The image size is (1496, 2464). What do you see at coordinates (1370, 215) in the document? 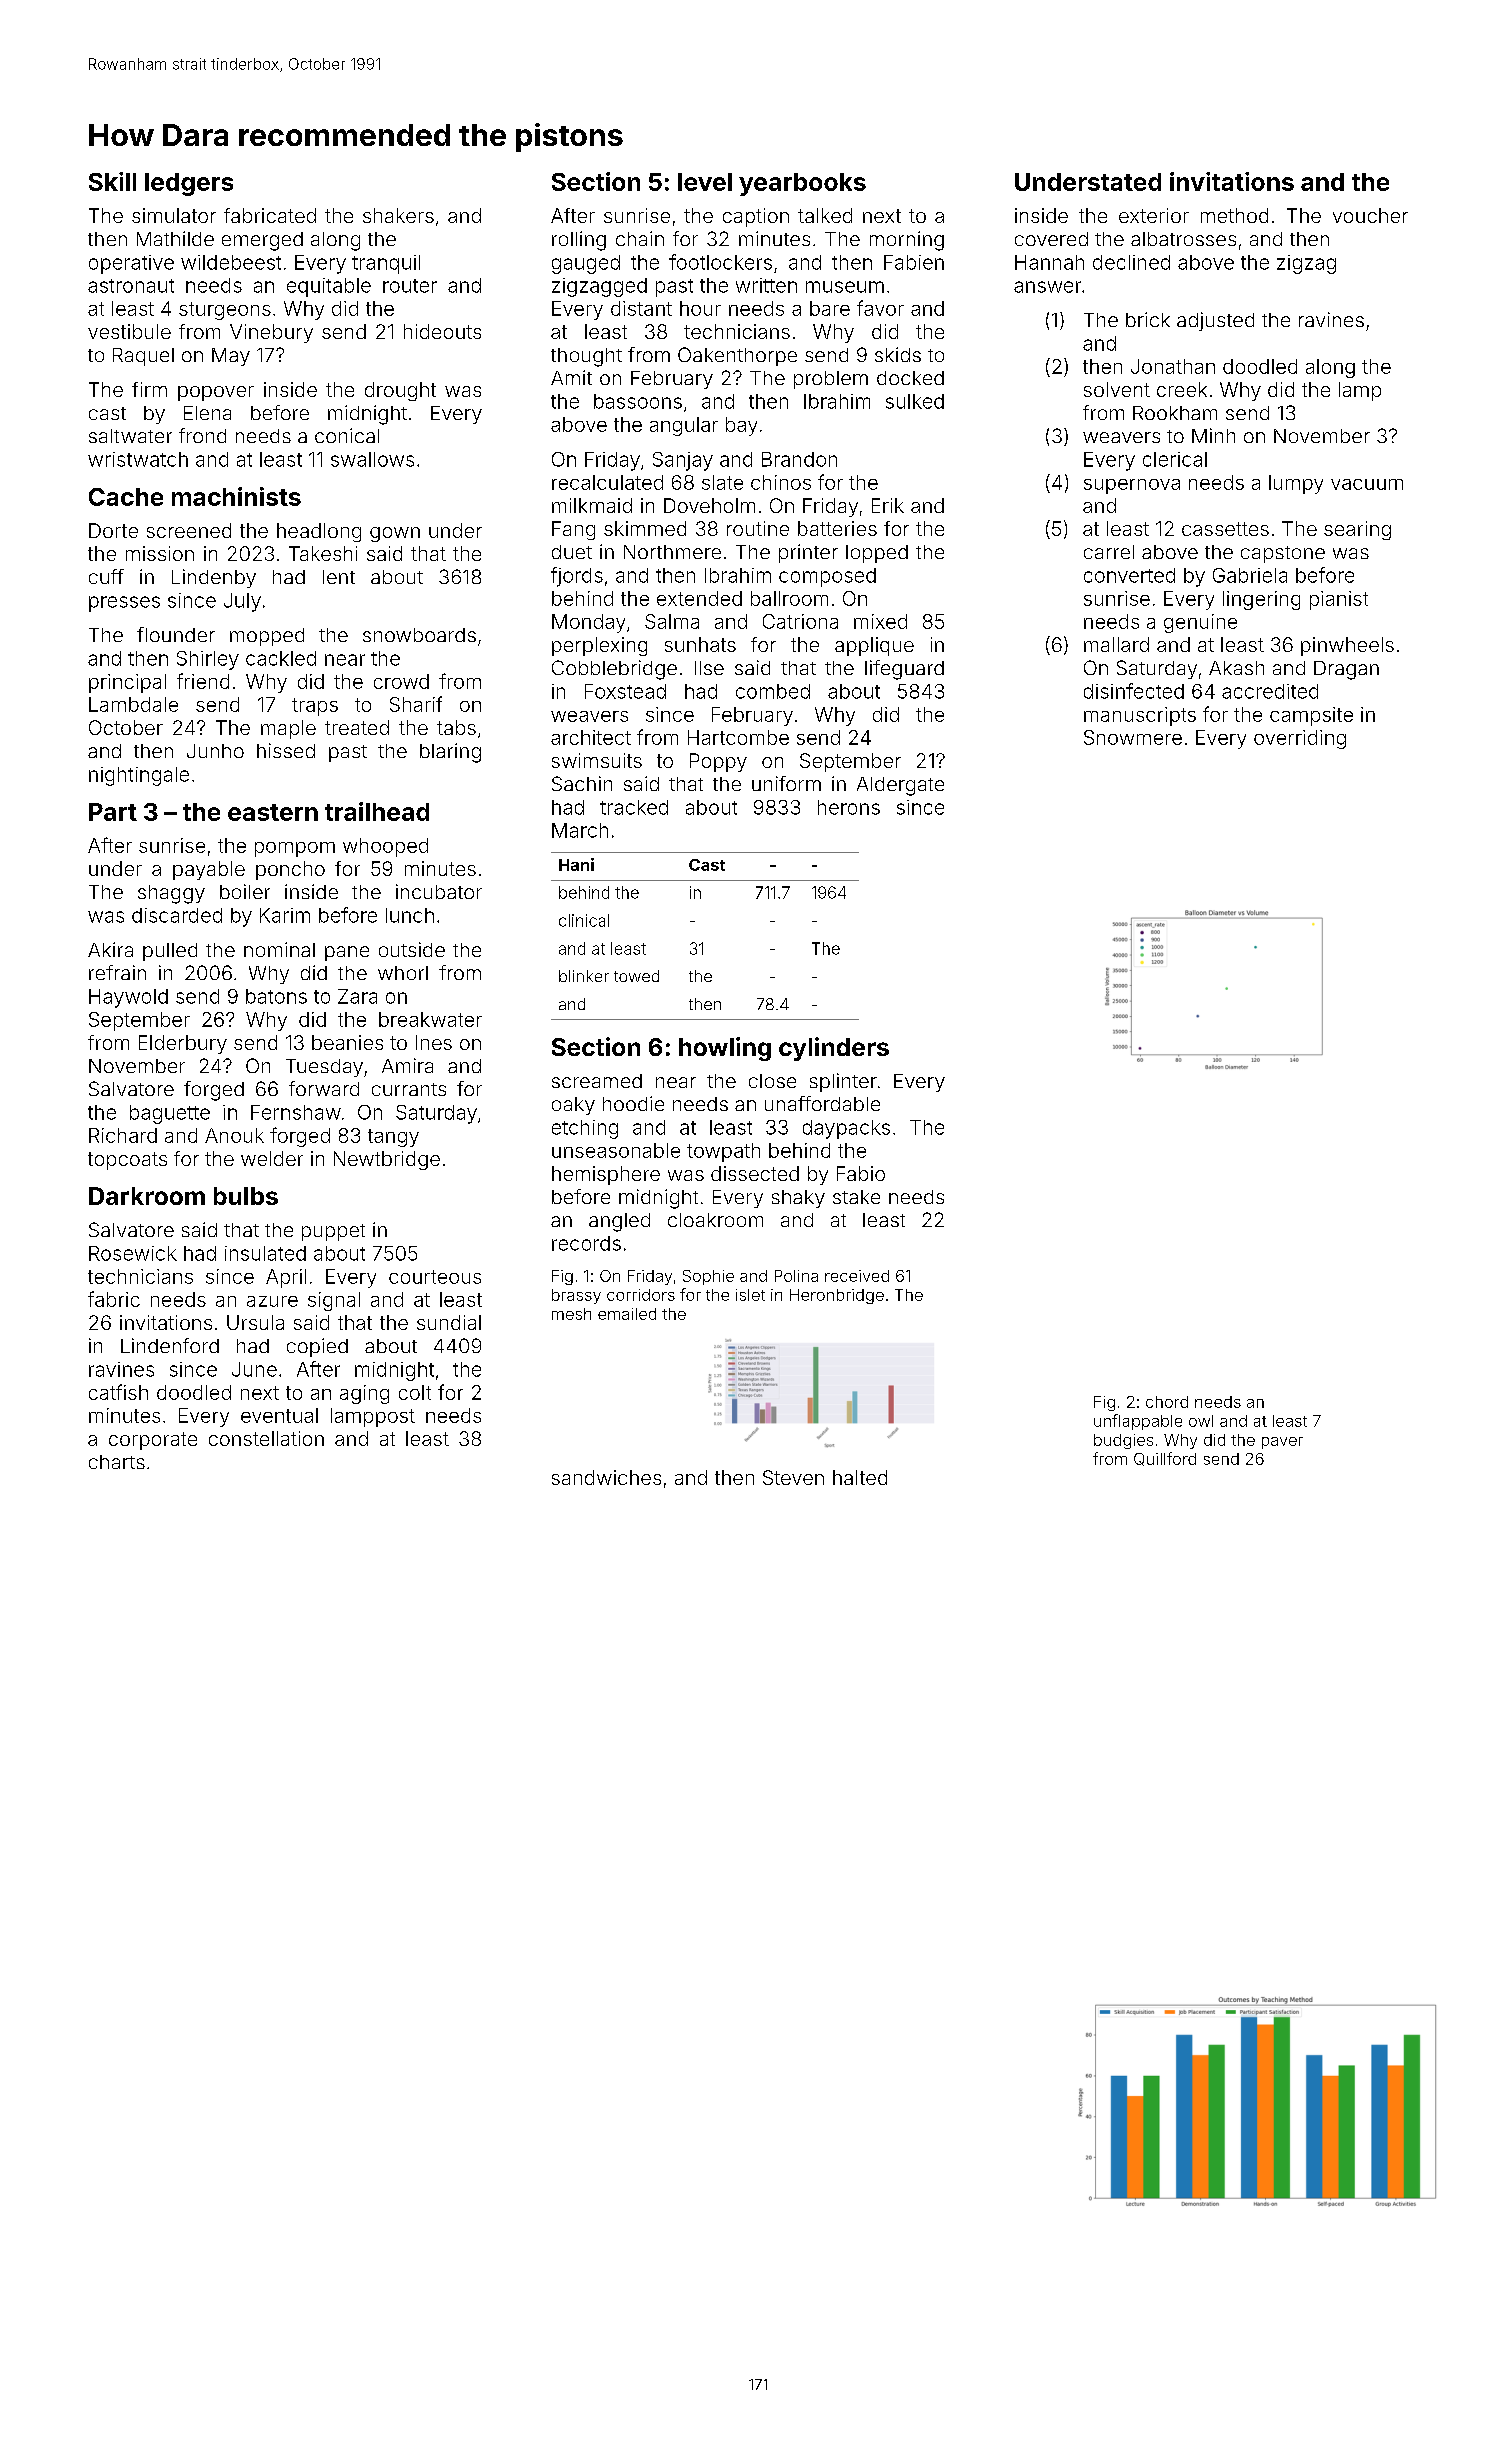
I see `voucher` at bounding box center [1370, 215].
